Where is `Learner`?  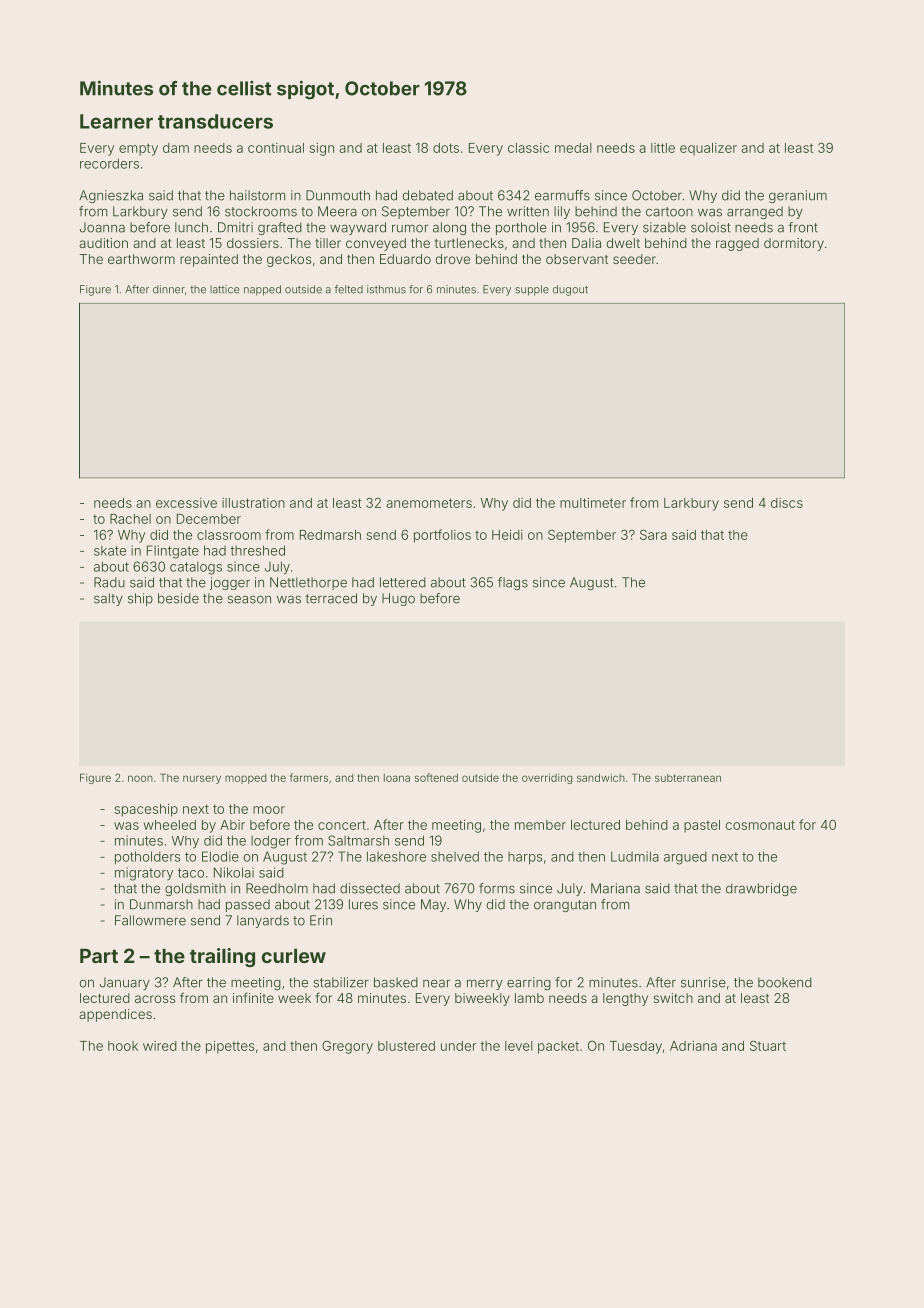 Learner is located at coordinates (116, 121).
